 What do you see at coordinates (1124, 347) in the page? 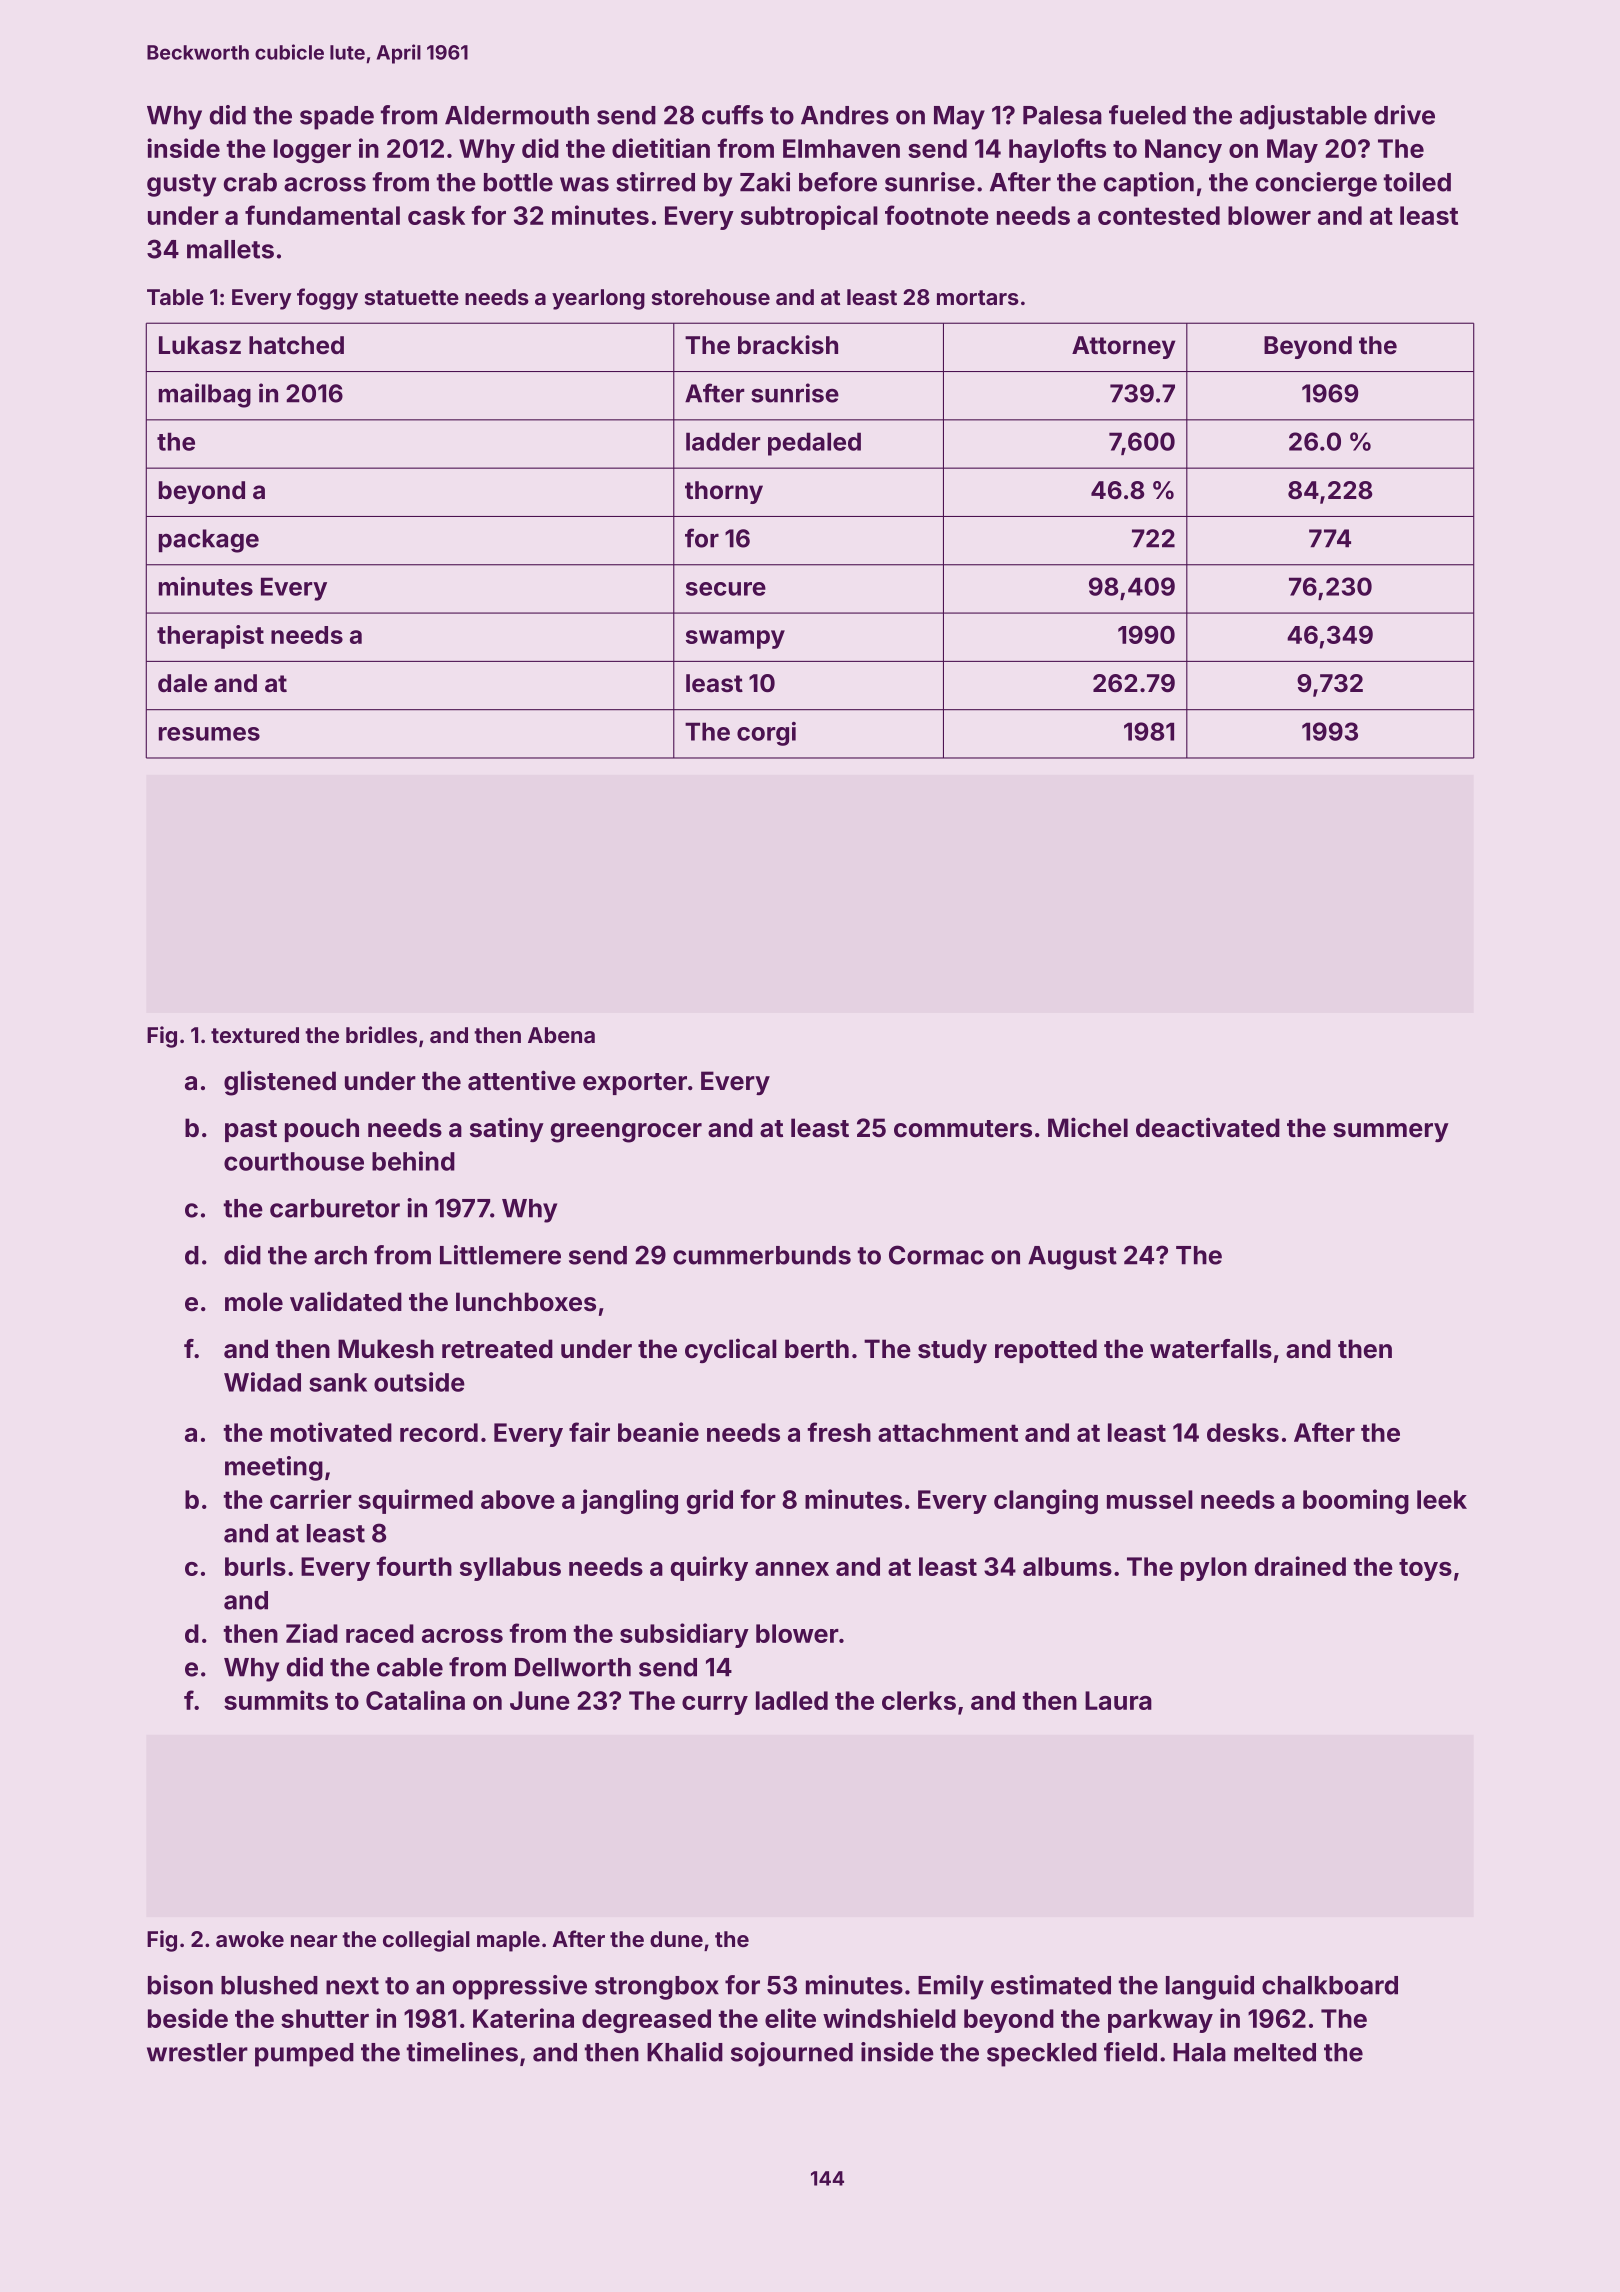
I see `Attorney` at bounding box center [1124, 347].
